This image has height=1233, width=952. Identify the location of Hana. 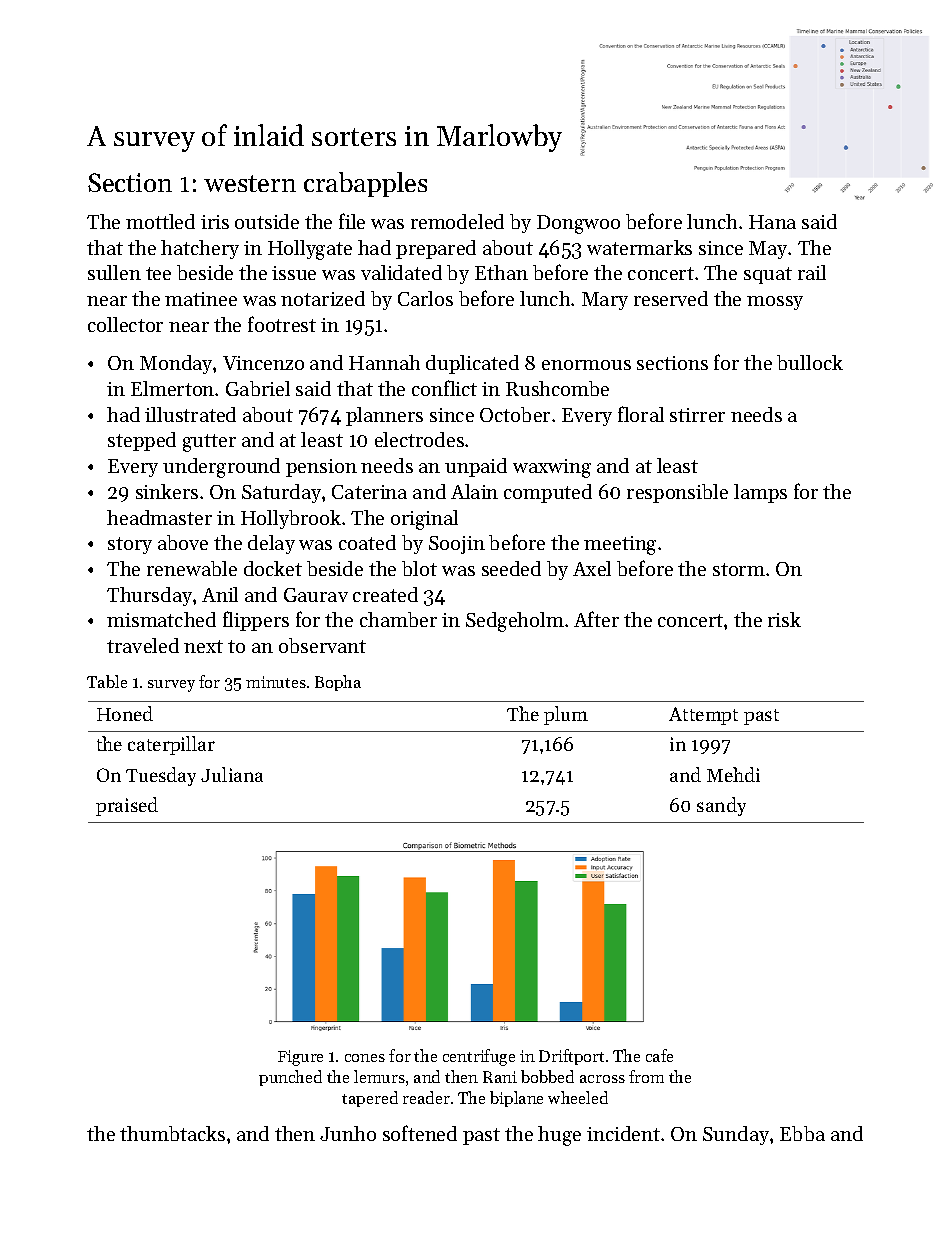
(772, 222).
